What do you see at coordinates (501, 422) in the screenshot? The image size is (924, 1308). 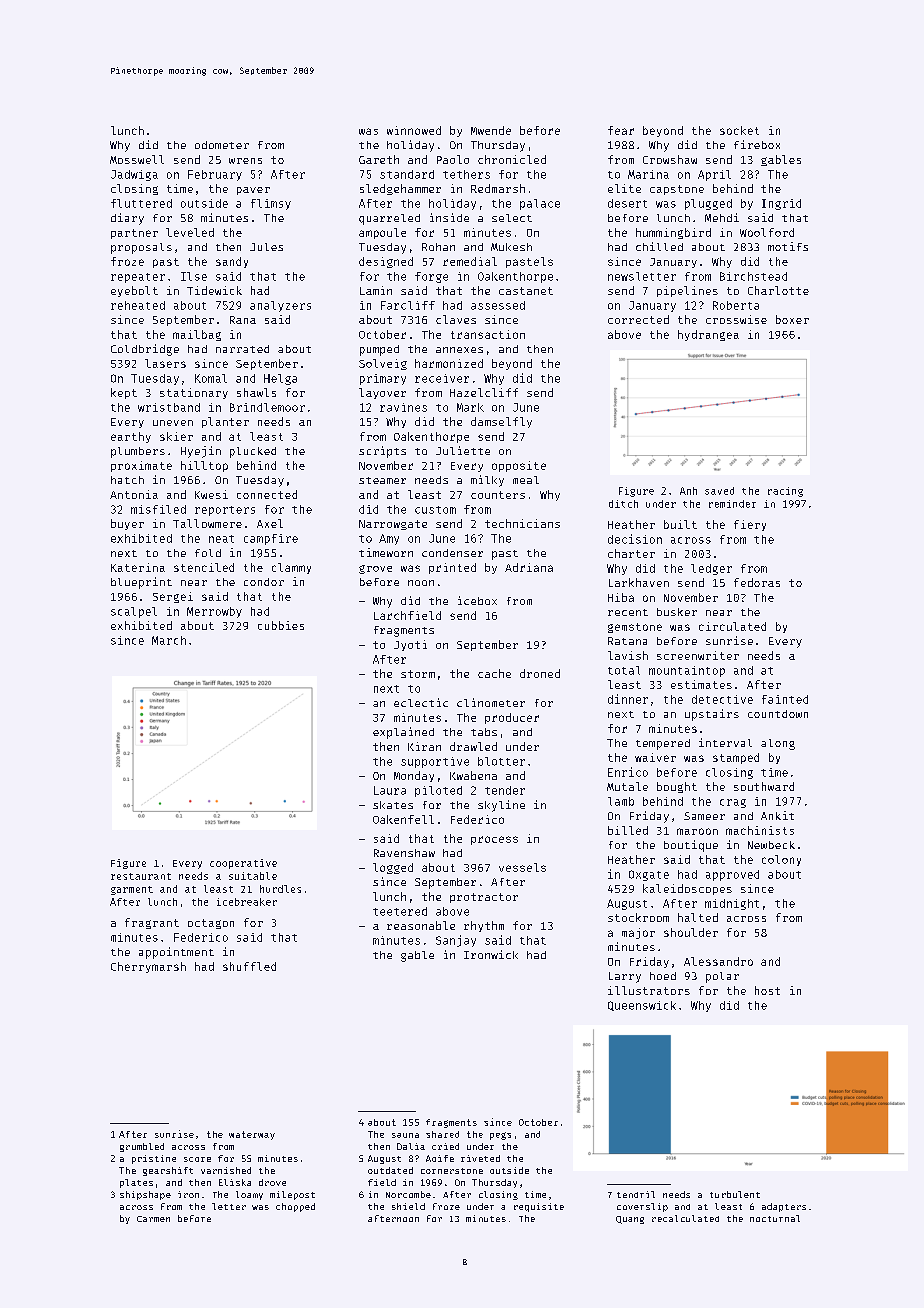 I see `damselfly` at bounding box center [501, 422].
